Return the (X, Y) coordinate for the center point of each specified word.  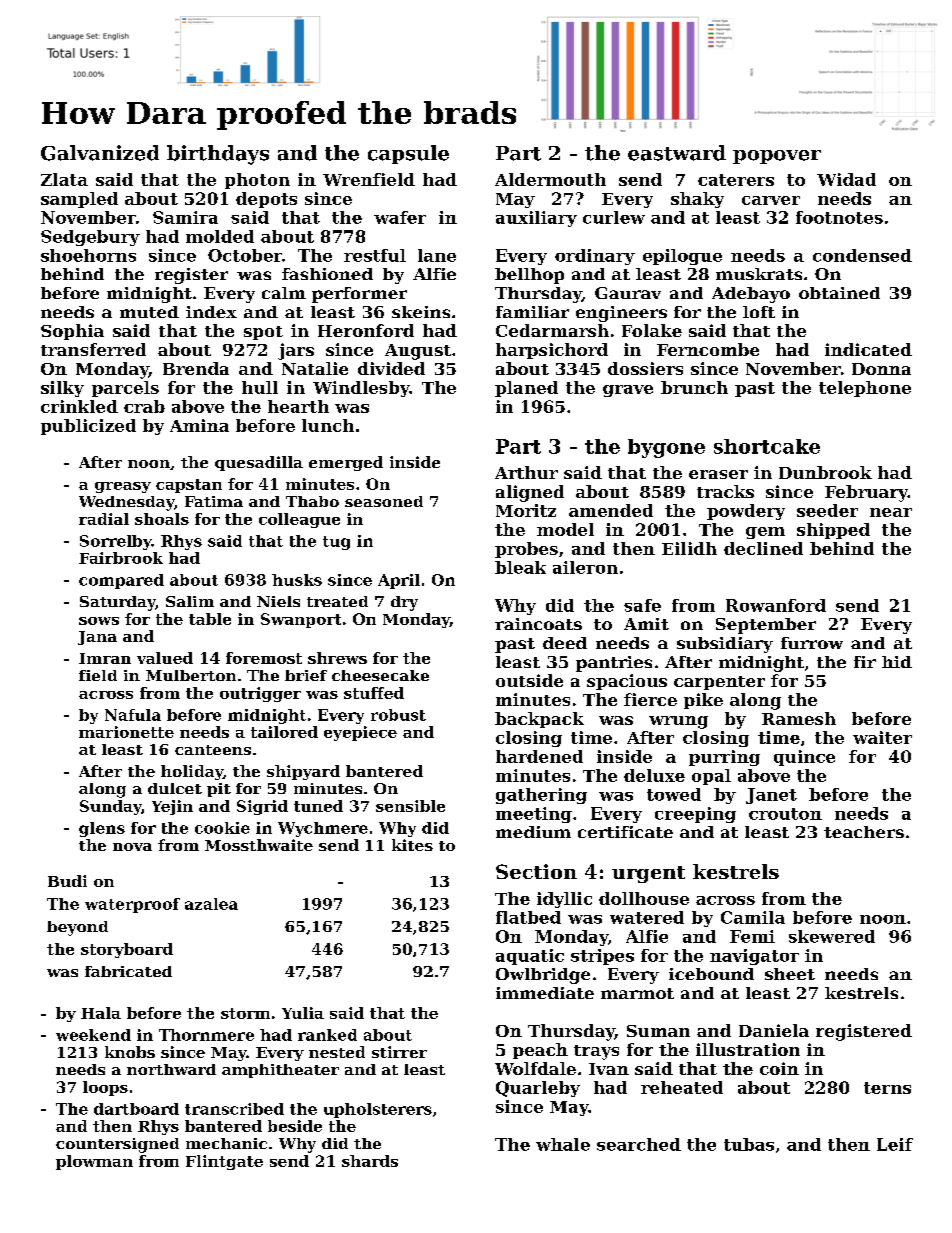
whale (563, 1144)
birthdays (218, 155)
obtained (839, 293)
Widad (846, 179)
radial (104, 519)
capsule (408, 154)
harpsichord (552, 351)
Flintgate (224, 1162)
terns (887, 1088)
